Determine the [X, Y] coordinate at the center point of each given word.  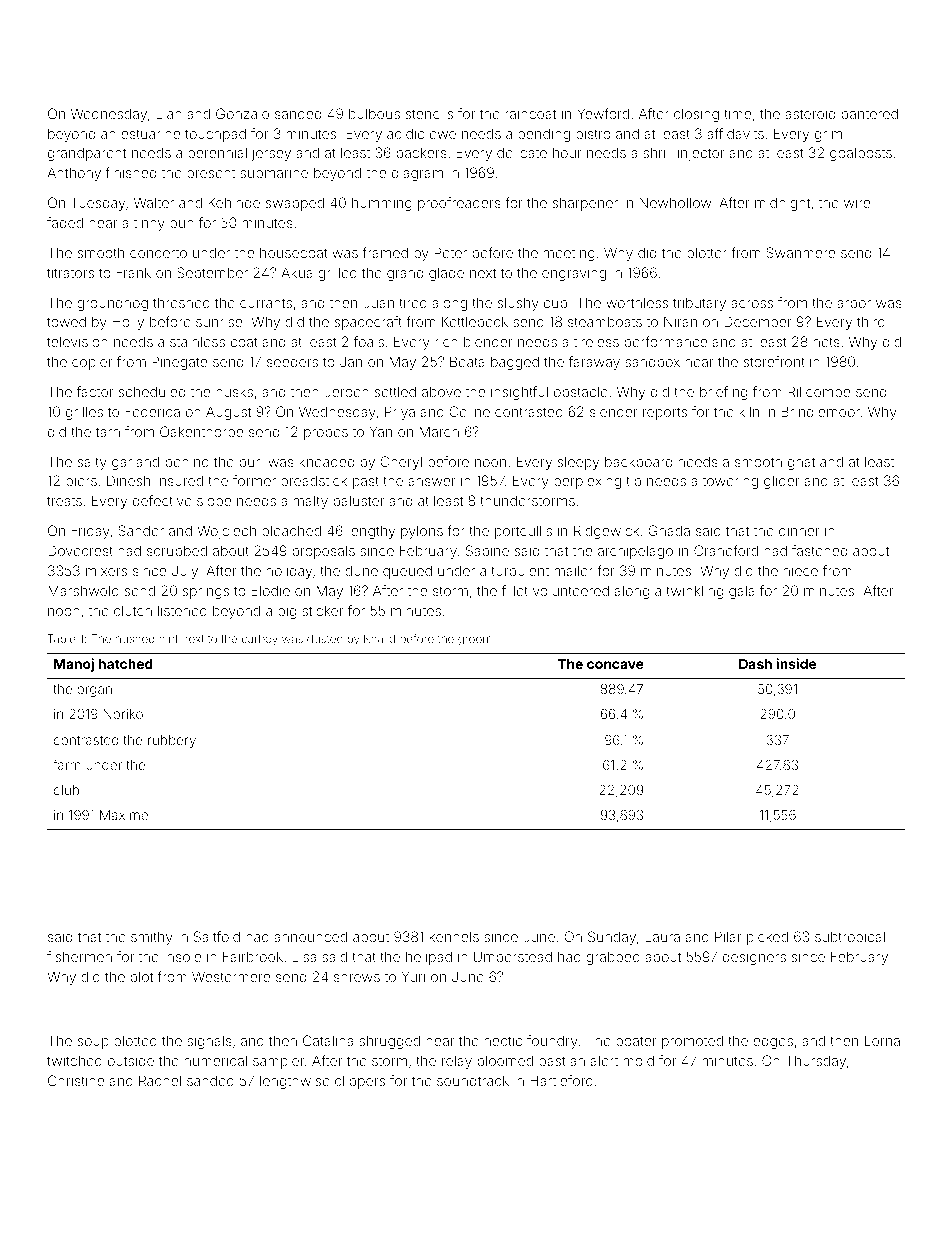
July [185, 572]
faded [65, 222]
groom [475, 641]
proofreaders [459, 204]
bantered [870, 113]
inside [796, 663]
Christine [76, 1080]
